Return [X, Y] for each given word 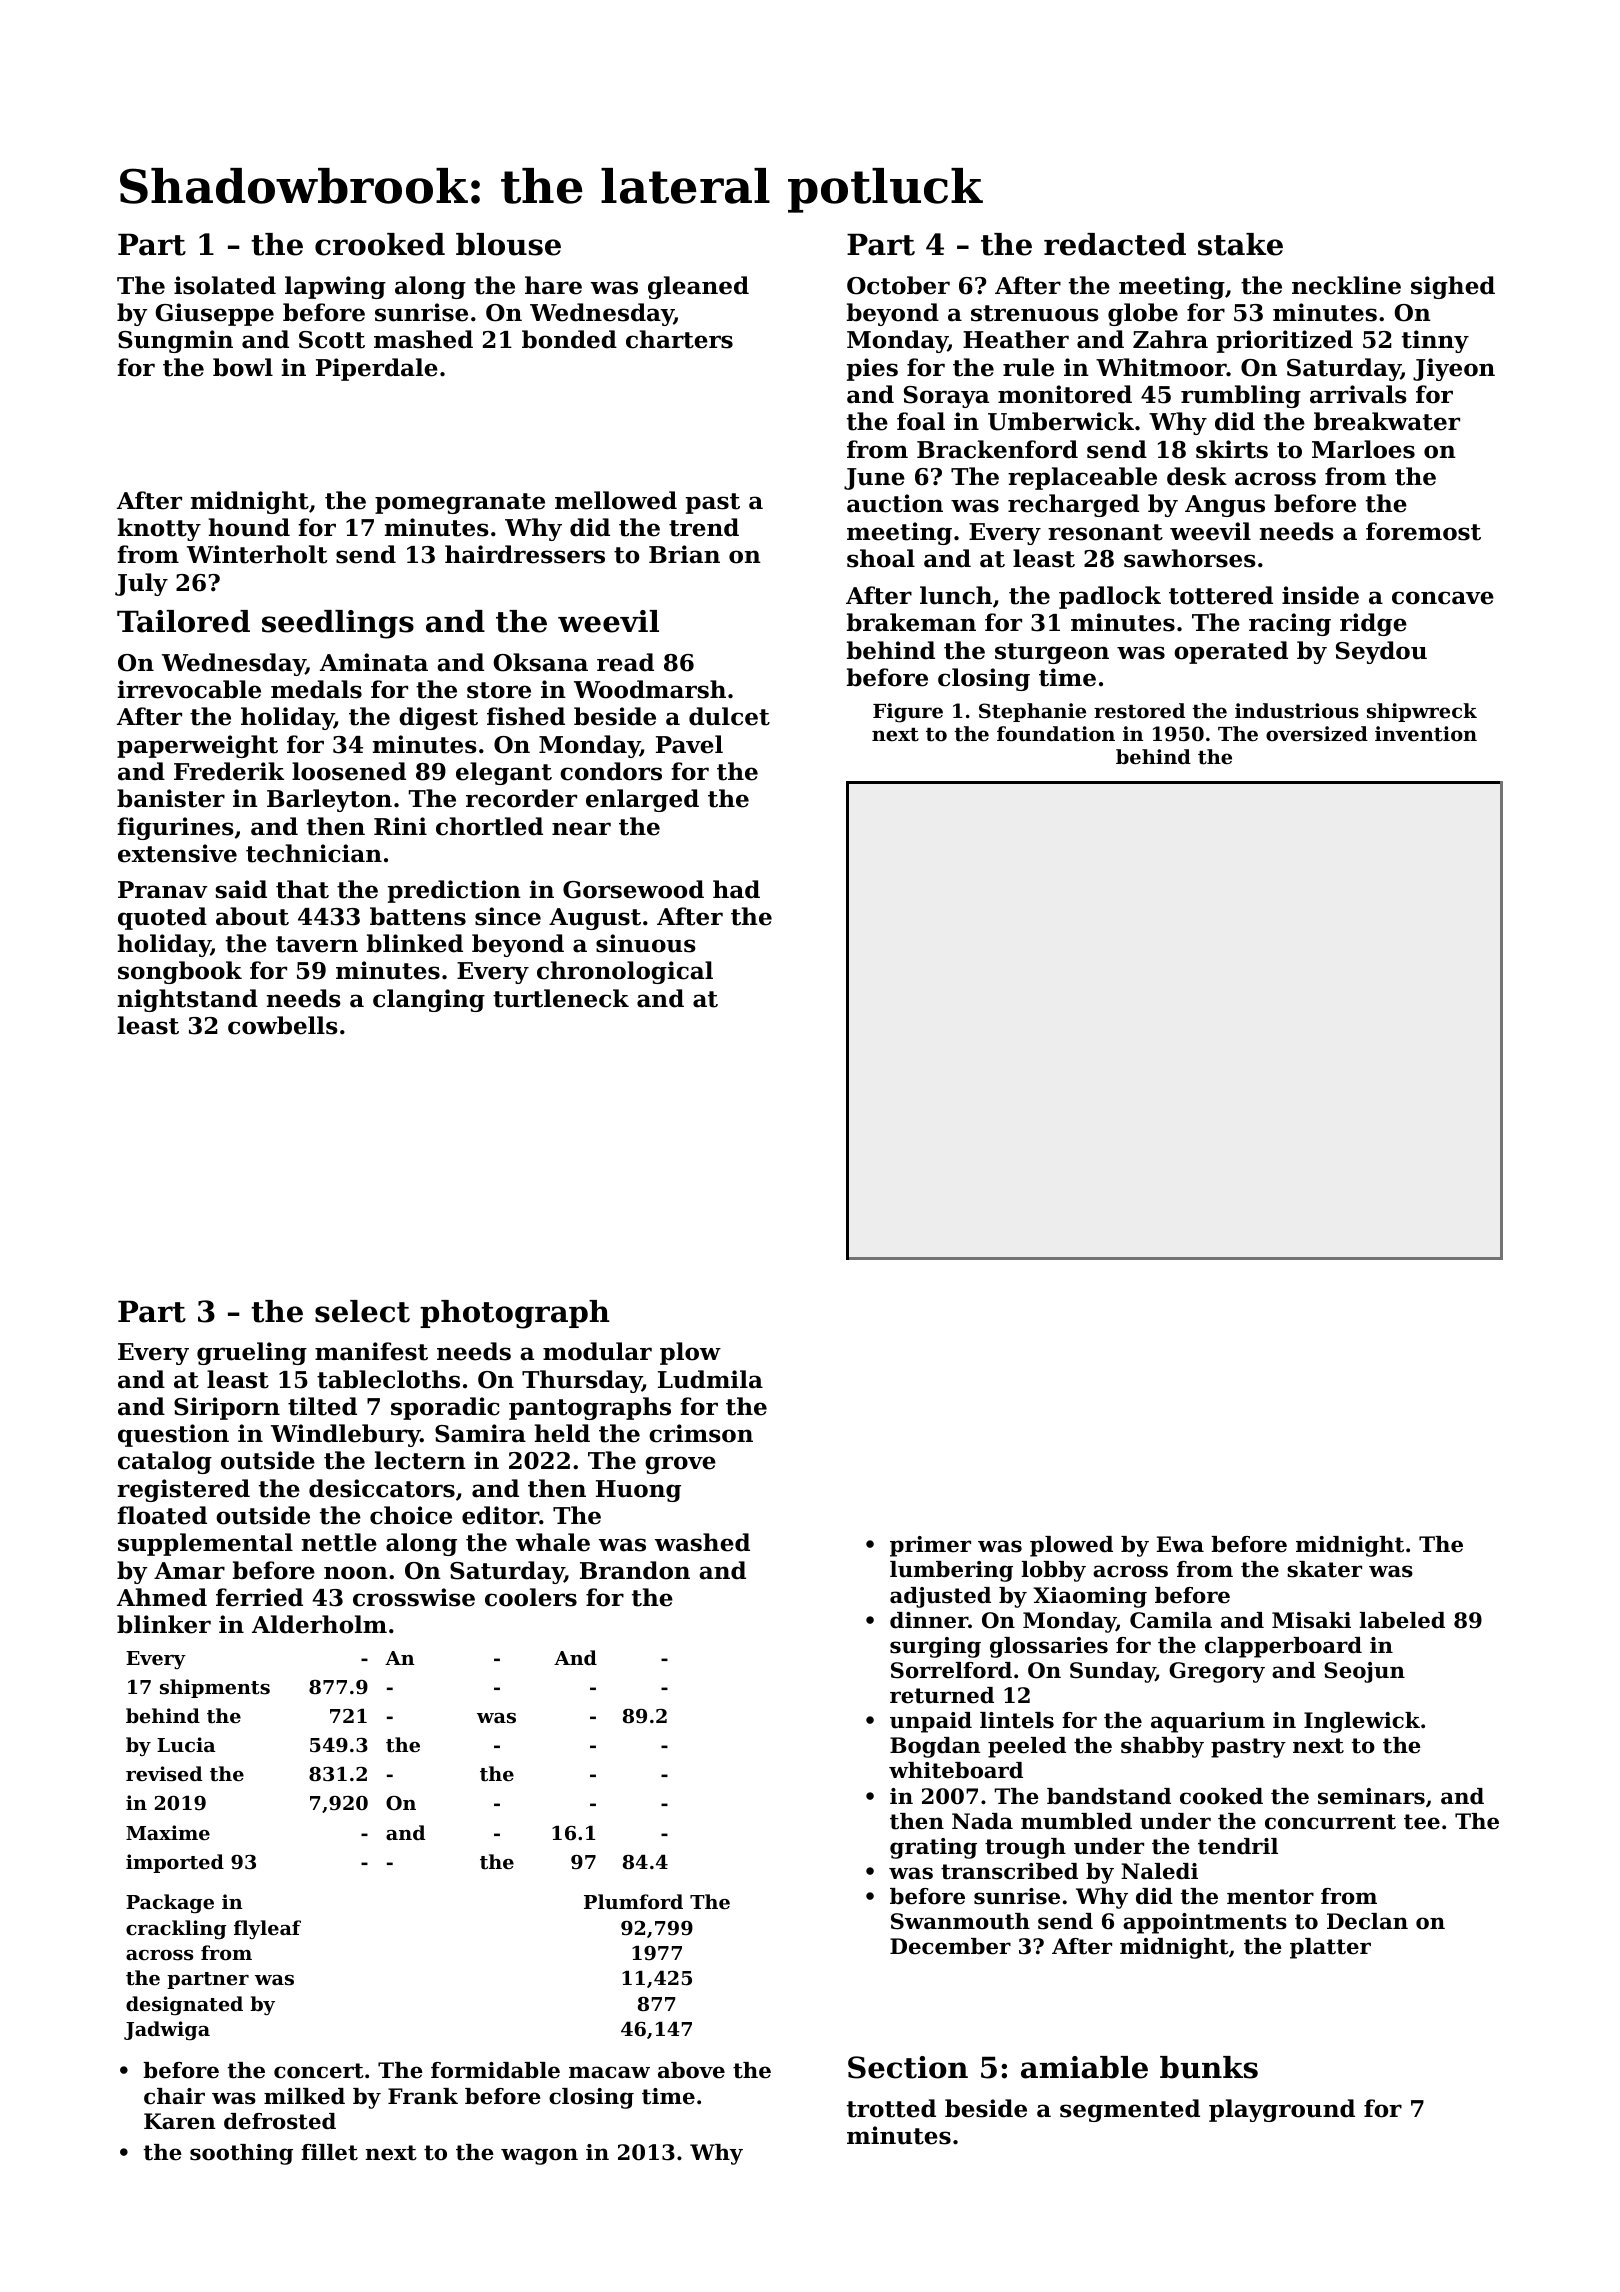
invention [1426, 734]
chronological [625, 972]
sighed [1453, 287]
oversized [1317, 734]
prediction [454, 891]
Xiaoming [1090, 1597]
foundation [1056, 734]
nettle [339, 1542]
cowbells [283, 1025]
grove [680, 1465]
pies [872, 369]
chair [174, 2096]
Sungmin [175, 341]
